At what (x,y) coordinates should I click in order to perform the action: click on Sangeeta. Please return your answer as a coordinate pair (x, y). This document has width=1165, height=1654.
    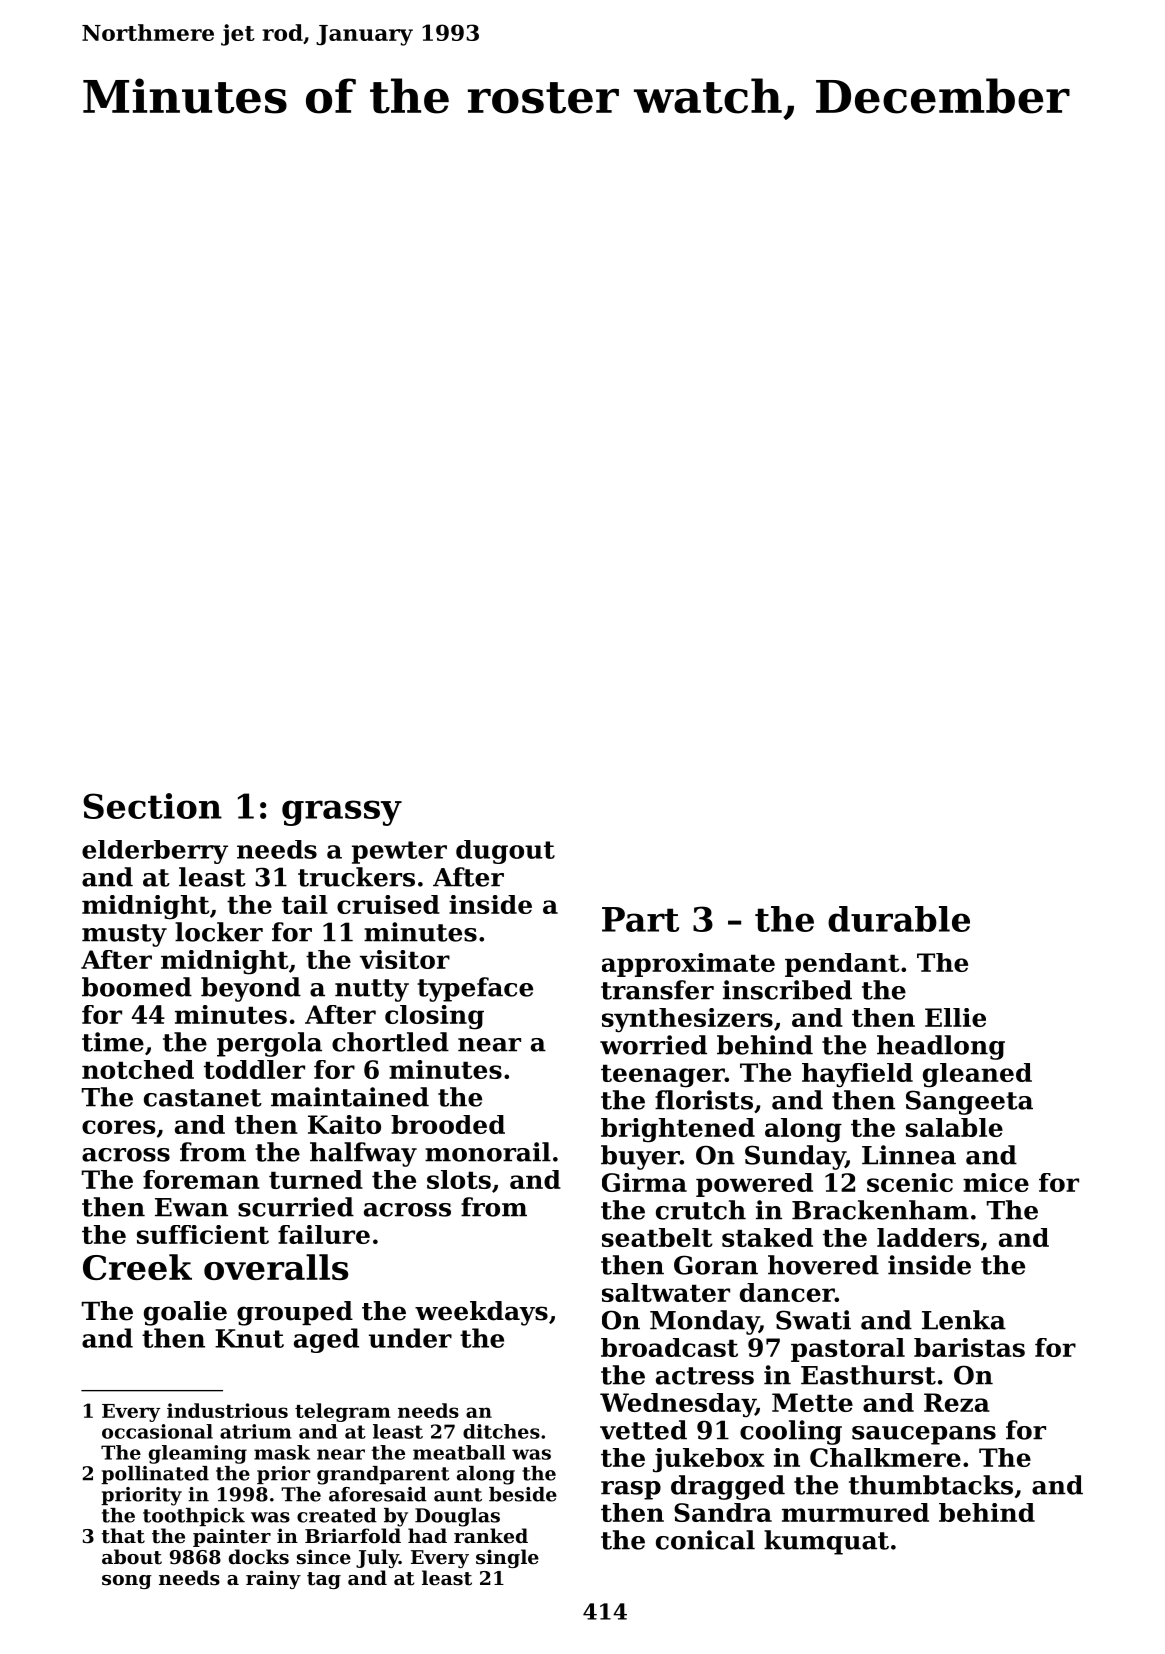
    Looking at the image, I should click on (969, 1102).
